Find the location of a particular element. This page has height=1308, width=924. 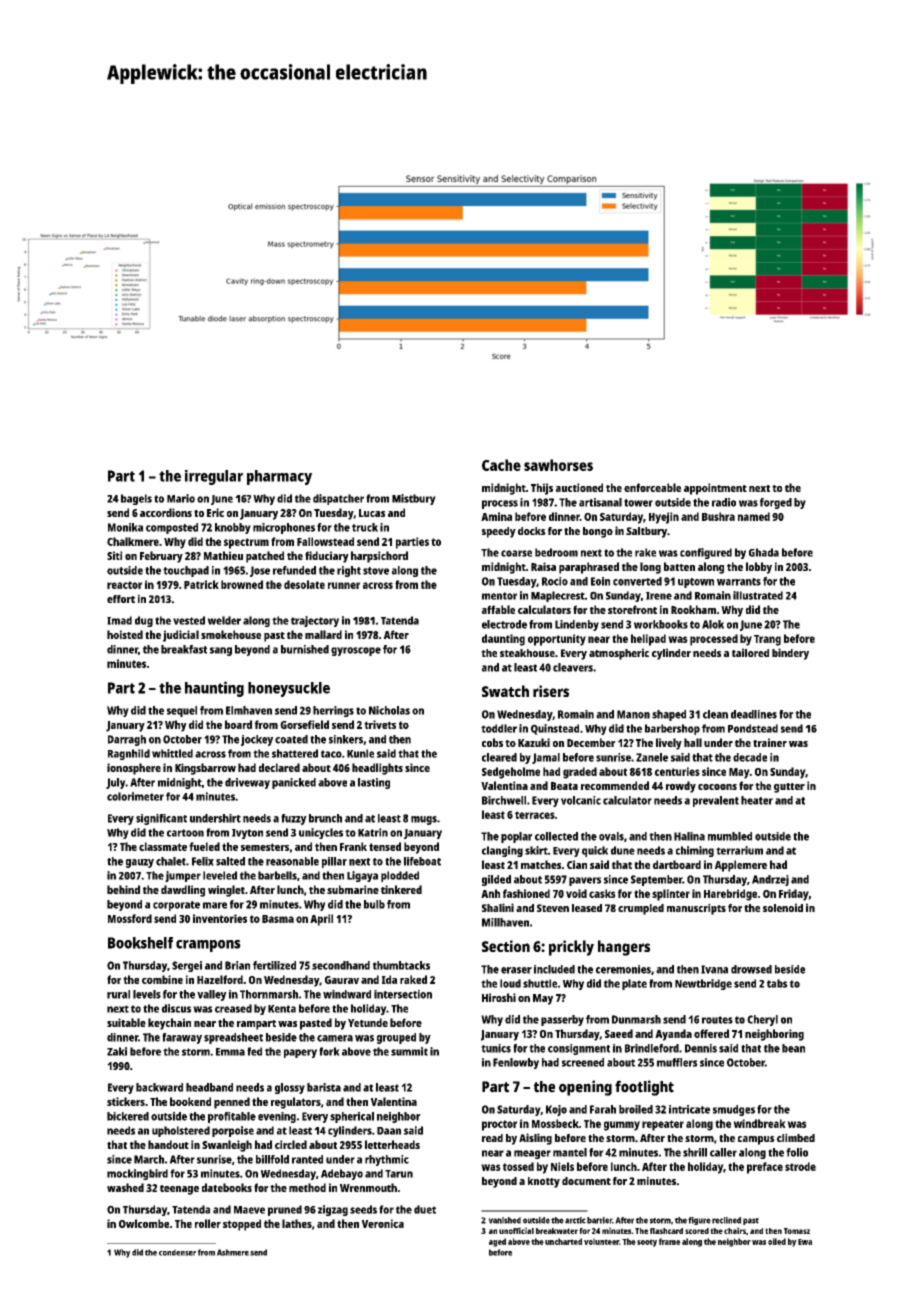

Darragh is located at coordinates (127, 740).
